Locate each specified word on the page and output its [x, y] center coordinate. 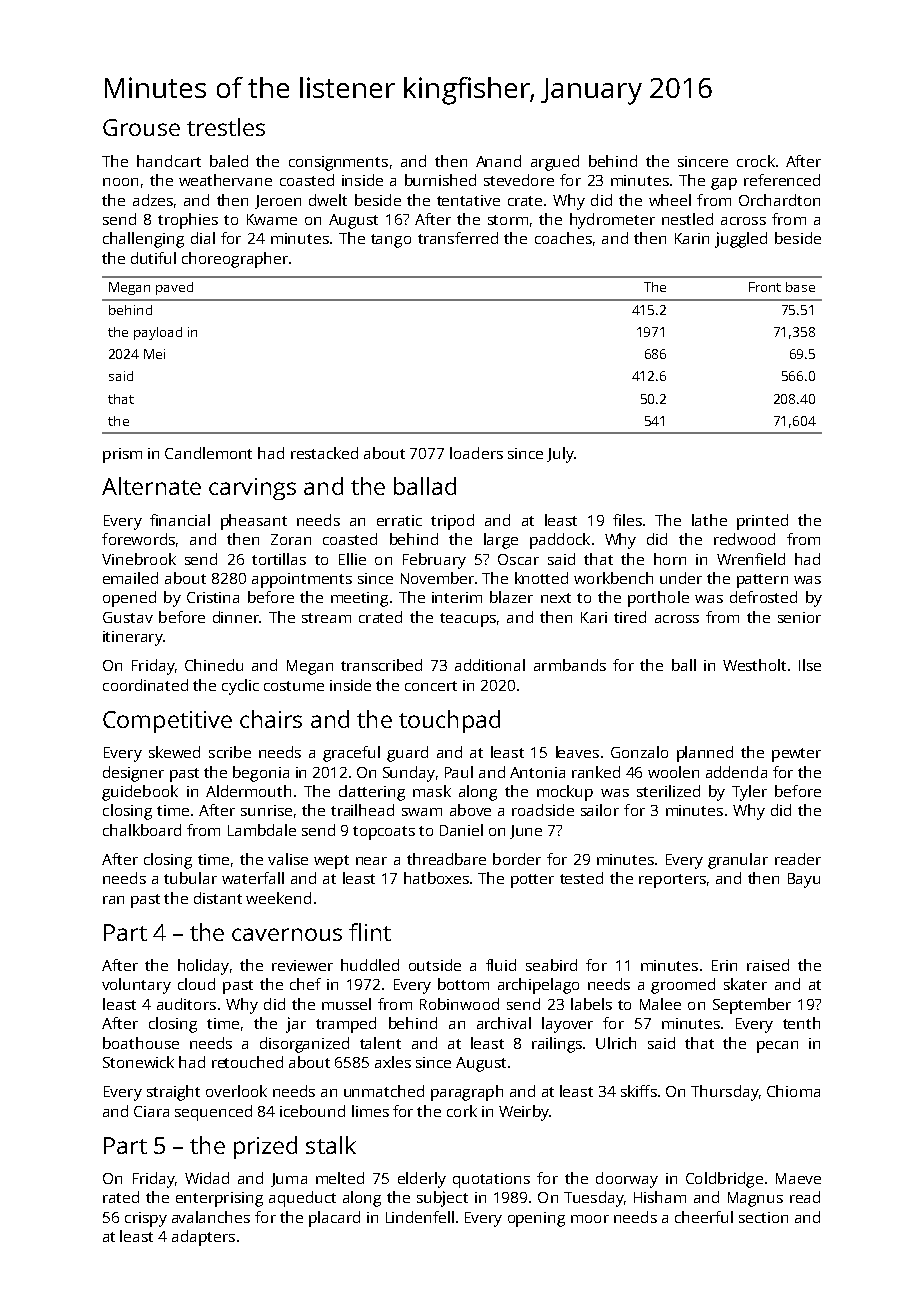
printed [762, 522]
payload [158, 333]
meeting [359, 599]
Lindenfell [420, 1217]
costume [294, 686]
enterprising [219, 1199]
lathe [709, 520]
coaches [563, 238]
